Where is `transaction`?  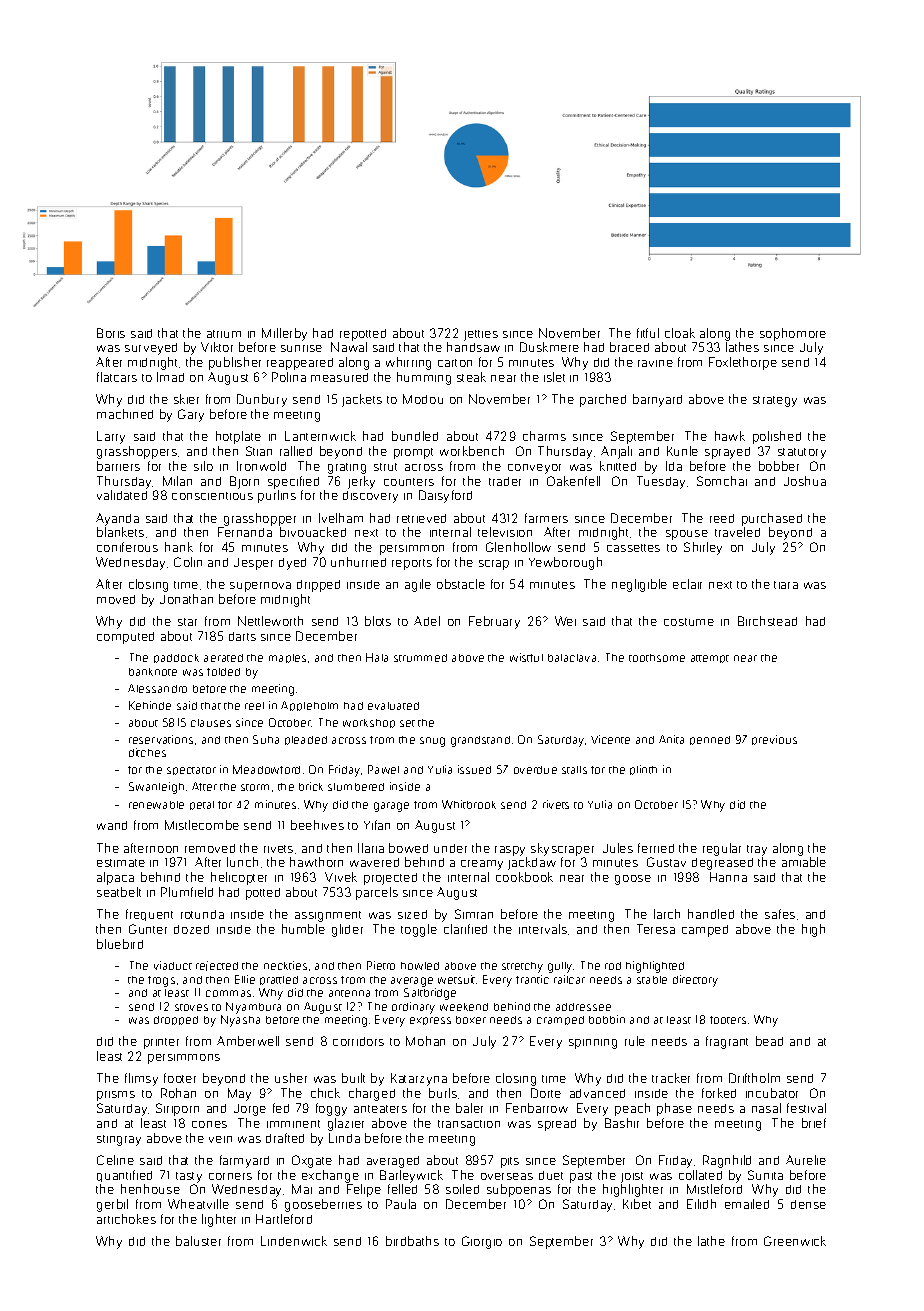 transaction is located at coordinates (469, 1124).
